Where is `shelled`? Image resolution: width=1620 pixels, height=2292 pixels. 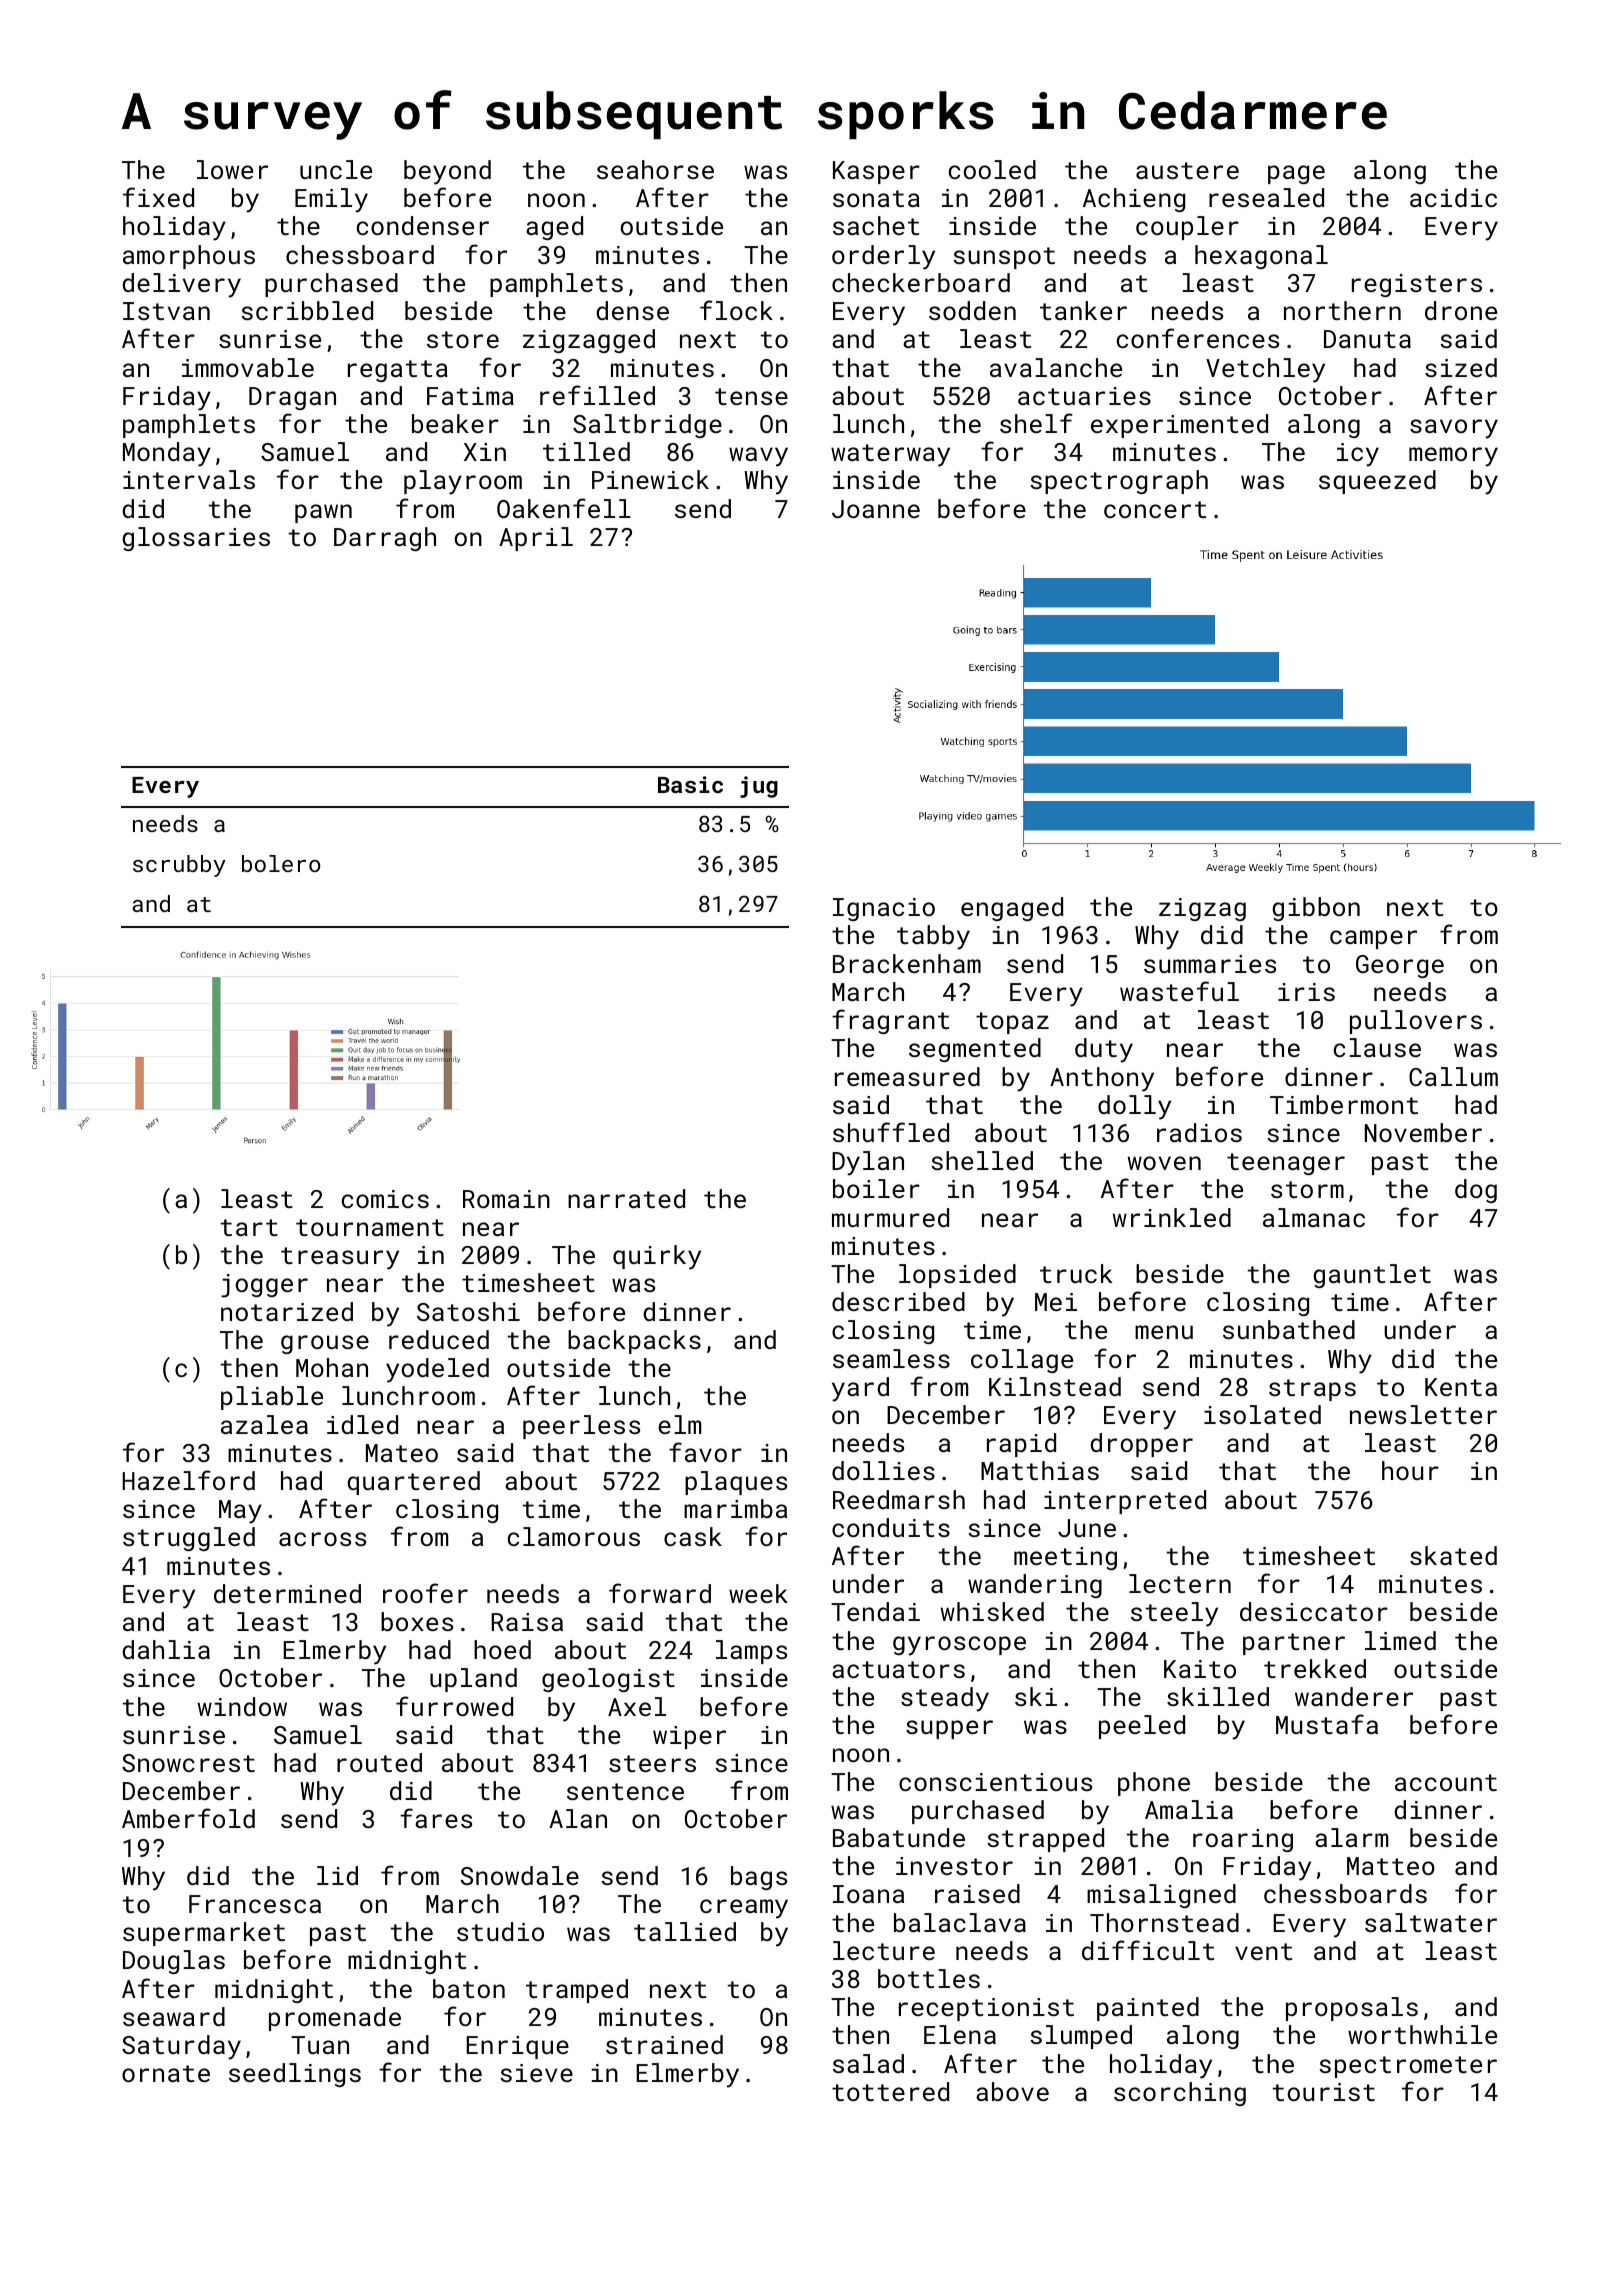 shelled is located at coordinates (982, 1160).
